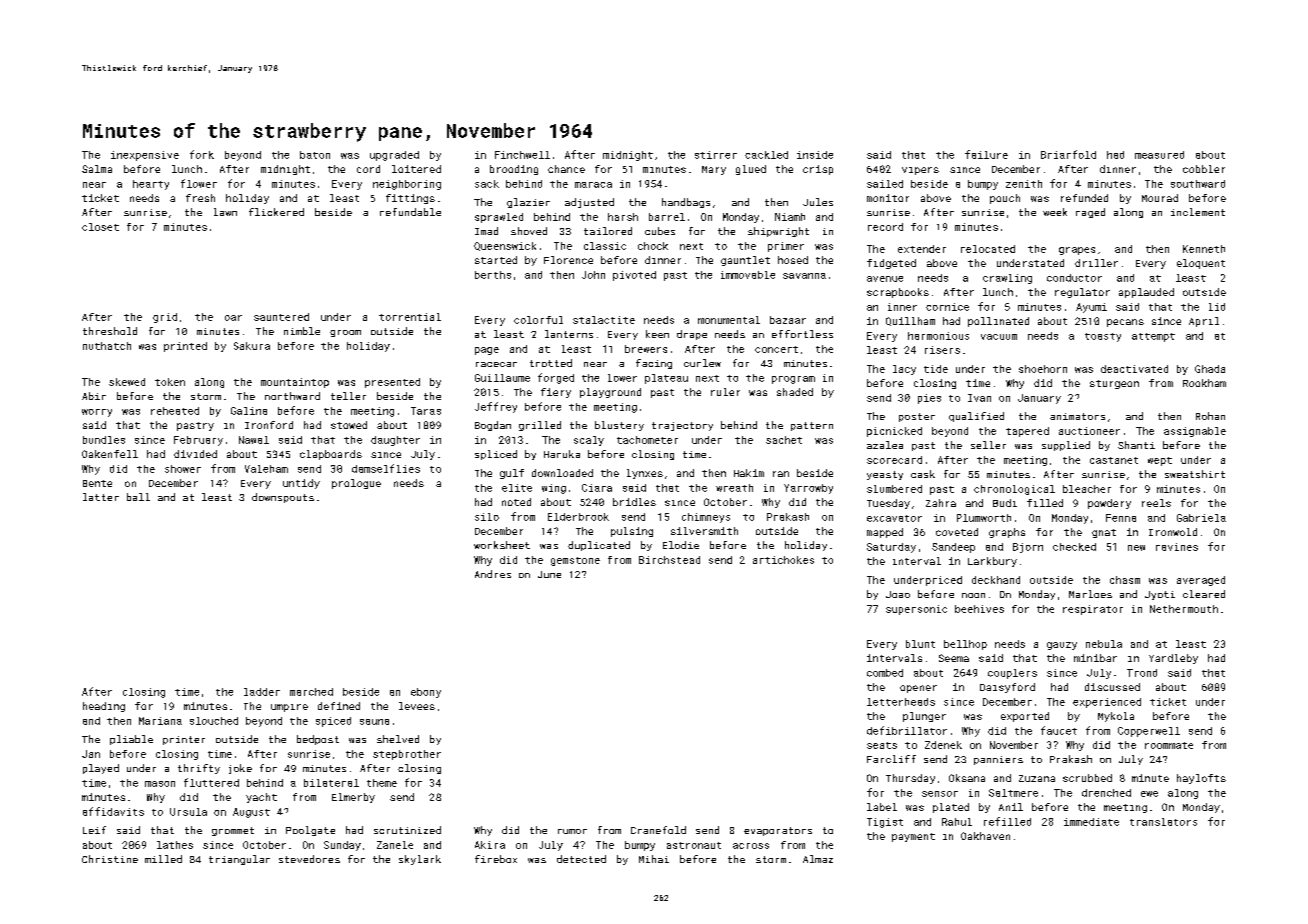 The width and height of the document is (1308, 924). What do you see at coordinates (1159, 155) in the document?
I see `measured` at bounding box center [1159, 155].
